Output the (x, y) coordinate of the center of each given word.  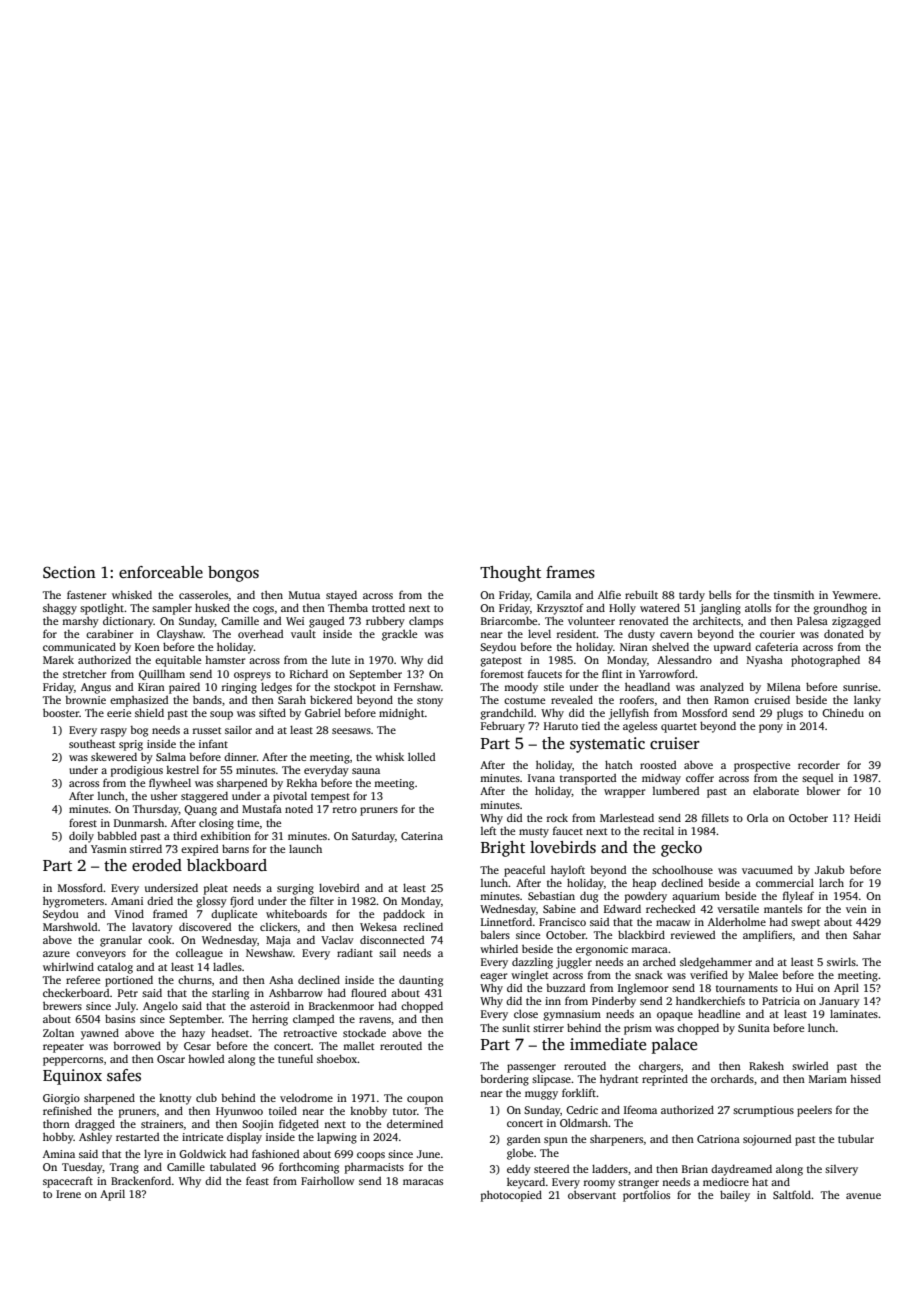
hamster (225, 660)
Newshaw (269, 952)
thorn (56, 1124)
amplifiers (767, 936)
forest (83, 822)
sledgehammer (716, 963)
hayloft (568, 871)
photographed (825, 661)
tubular (856, 1138)
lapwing (337, 1138)
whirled (499, 948)
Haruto (561, 726)
